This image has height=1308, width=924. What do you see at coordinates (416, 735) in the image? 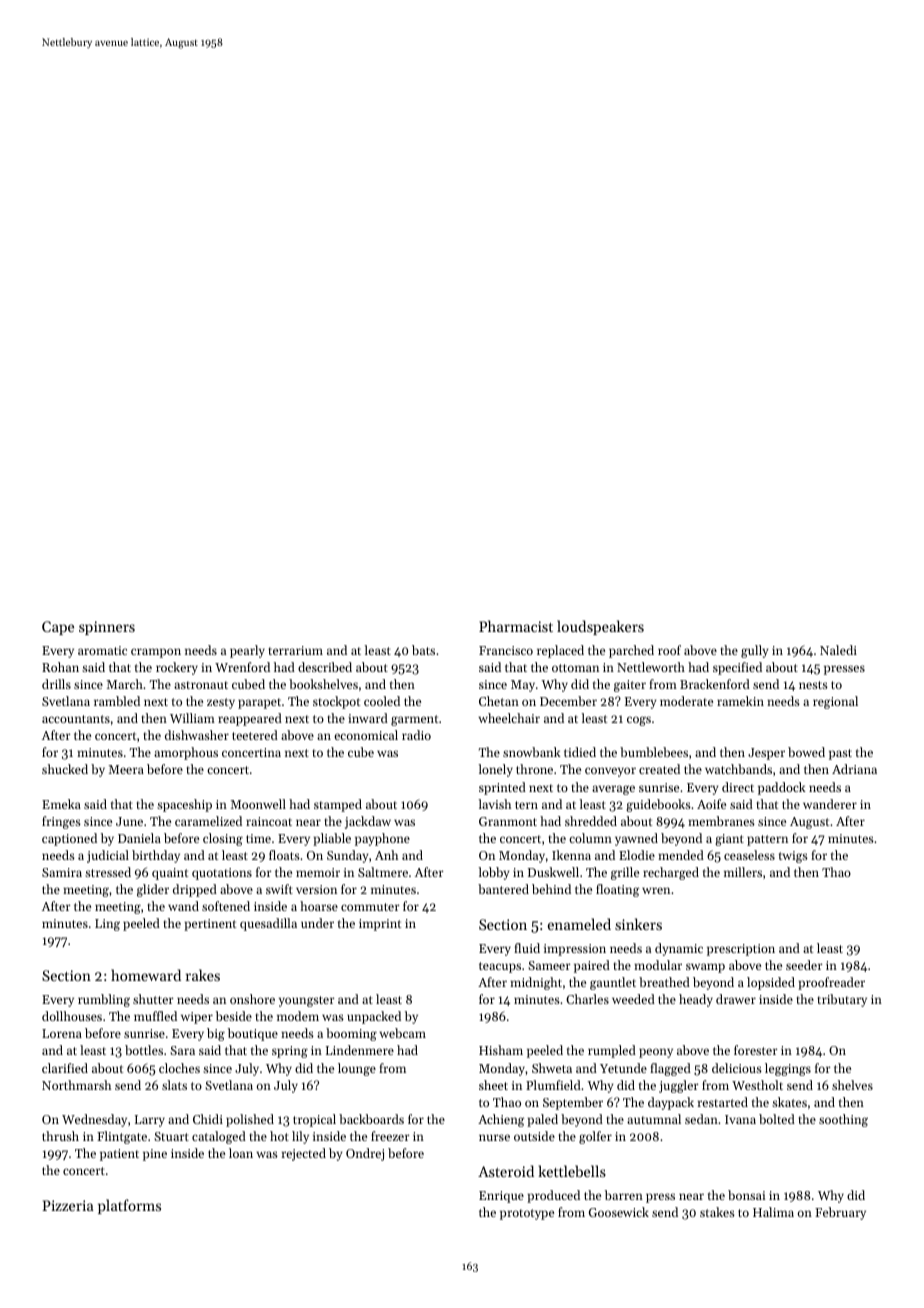
I see `radio` at bounding box center [416, 735].
